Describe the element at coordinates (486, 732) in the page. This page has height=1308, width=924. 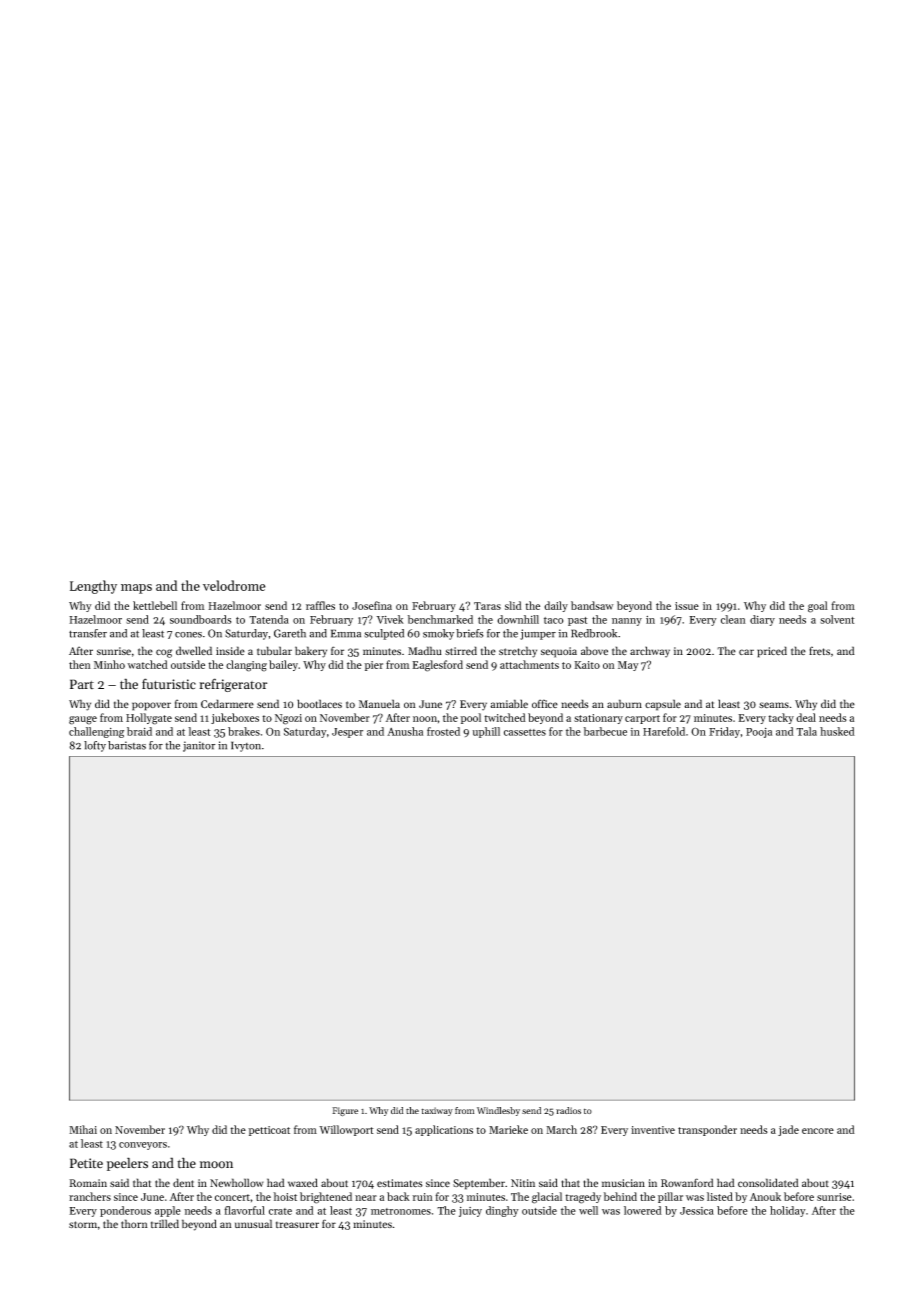
I see `uphill` at that location.
